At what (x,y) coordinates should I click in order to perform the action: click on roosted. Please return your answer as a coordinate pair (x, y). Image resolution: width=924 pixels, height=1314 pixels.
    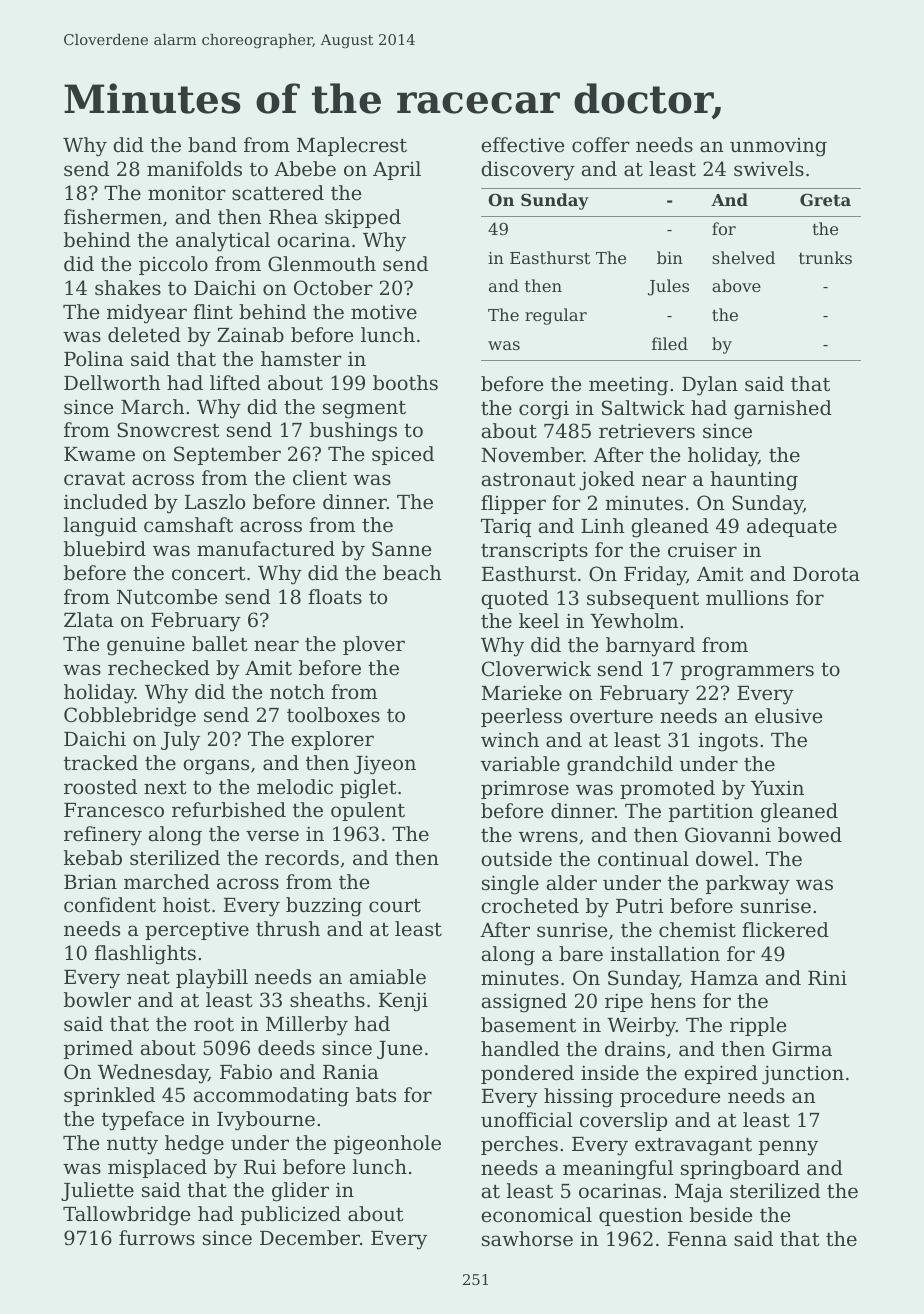
    Looking at the image, I should click on (100, 786).
